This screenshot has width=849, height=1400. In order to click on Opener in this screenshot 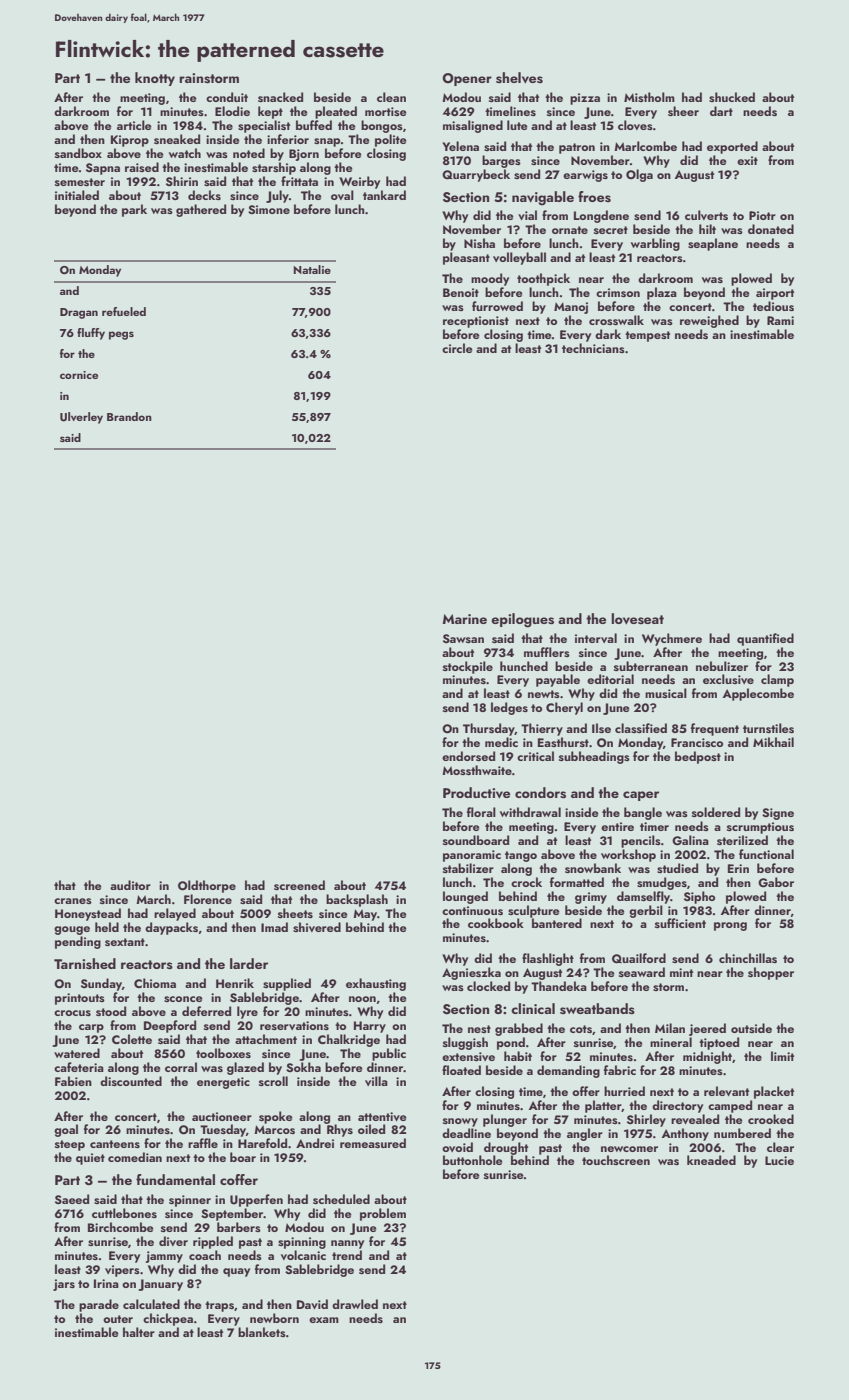, I will do `click(467, 79)`.
